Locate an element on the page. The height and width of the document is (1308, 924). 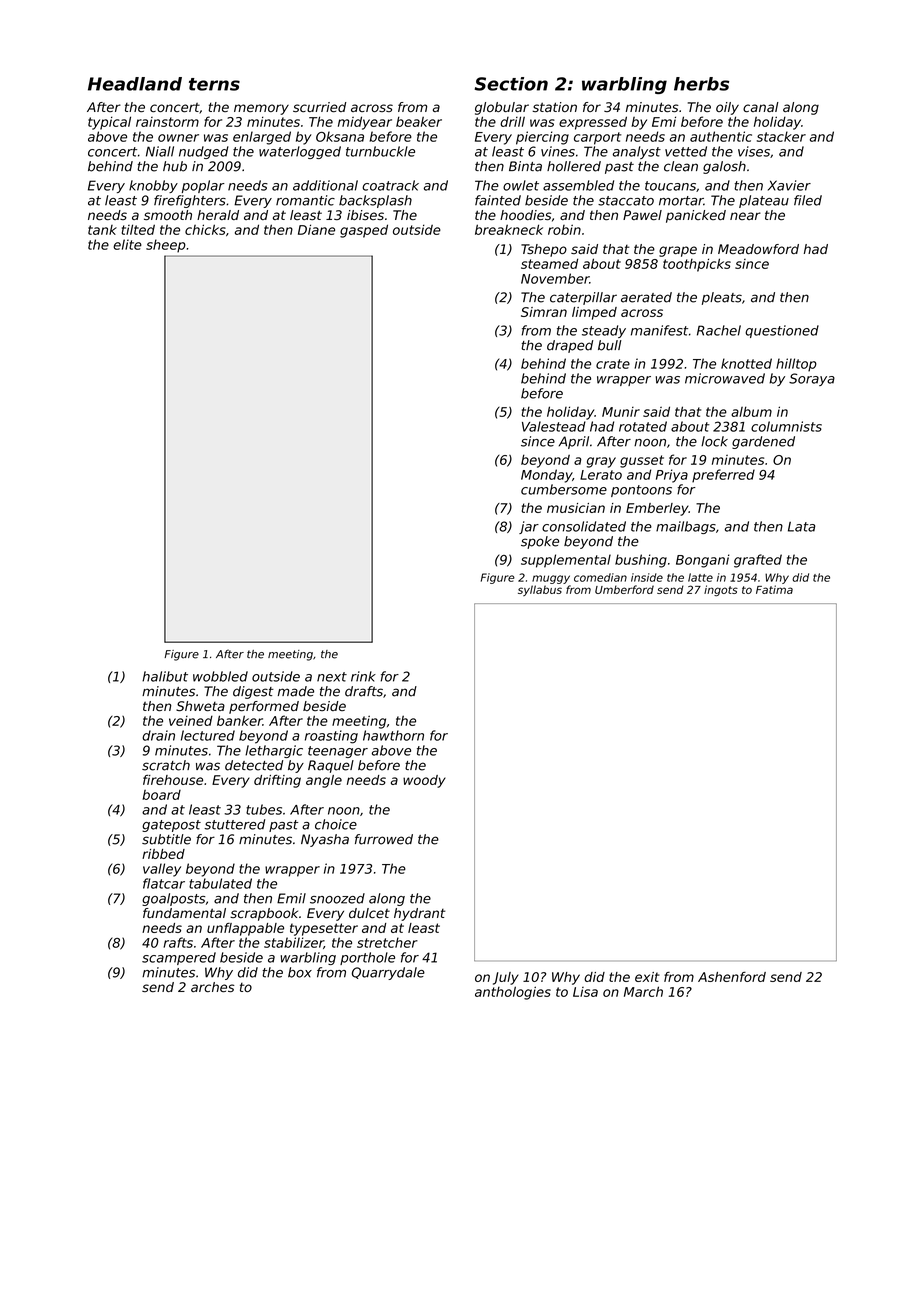
flatcar is located at coordinates (164, 883).
